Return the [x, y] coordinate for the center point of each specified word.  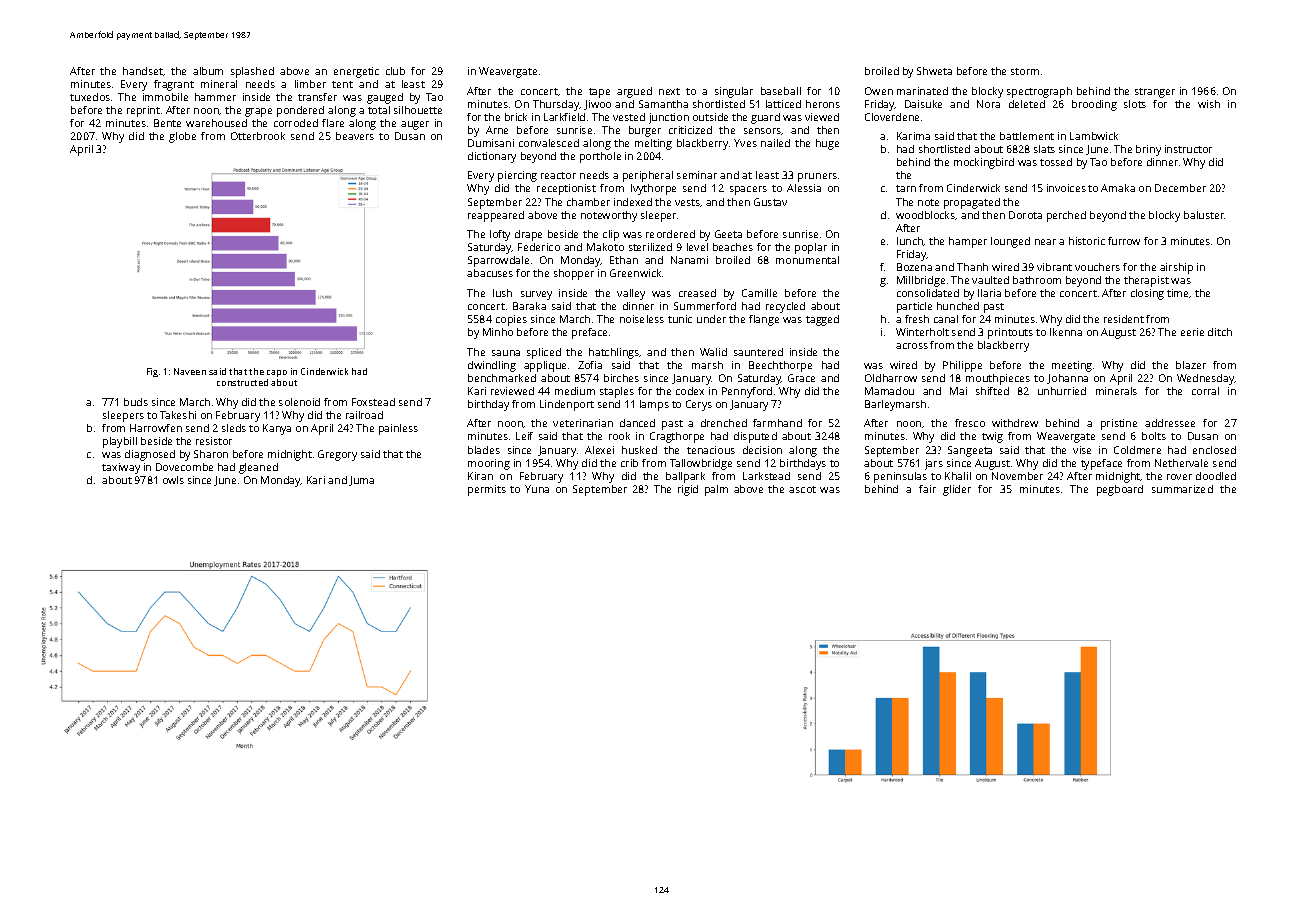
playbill [120, 442]
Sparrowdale [498, 261]
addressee [1170, 423]
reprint [143, 111]
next [669, 91]
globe [182, 137]
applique [545, 366]
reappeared [496, 216]
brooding [1094, 105]
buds [136, 402]
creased [697, 293]
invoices [1066, 188]
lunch [910, 241]
